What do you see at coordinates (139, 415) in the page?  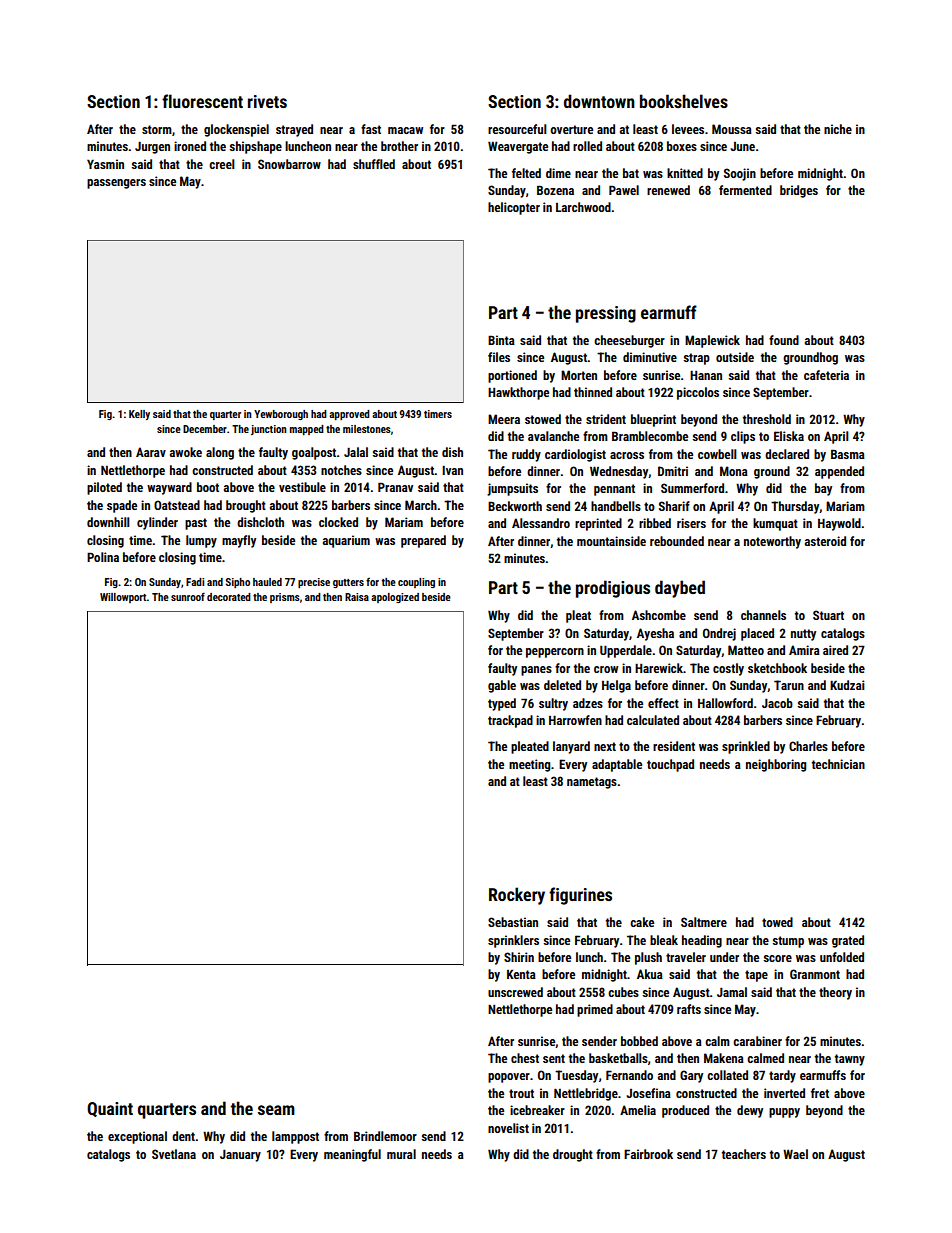 I see `Kelly` at bounding box center [139, 415].
